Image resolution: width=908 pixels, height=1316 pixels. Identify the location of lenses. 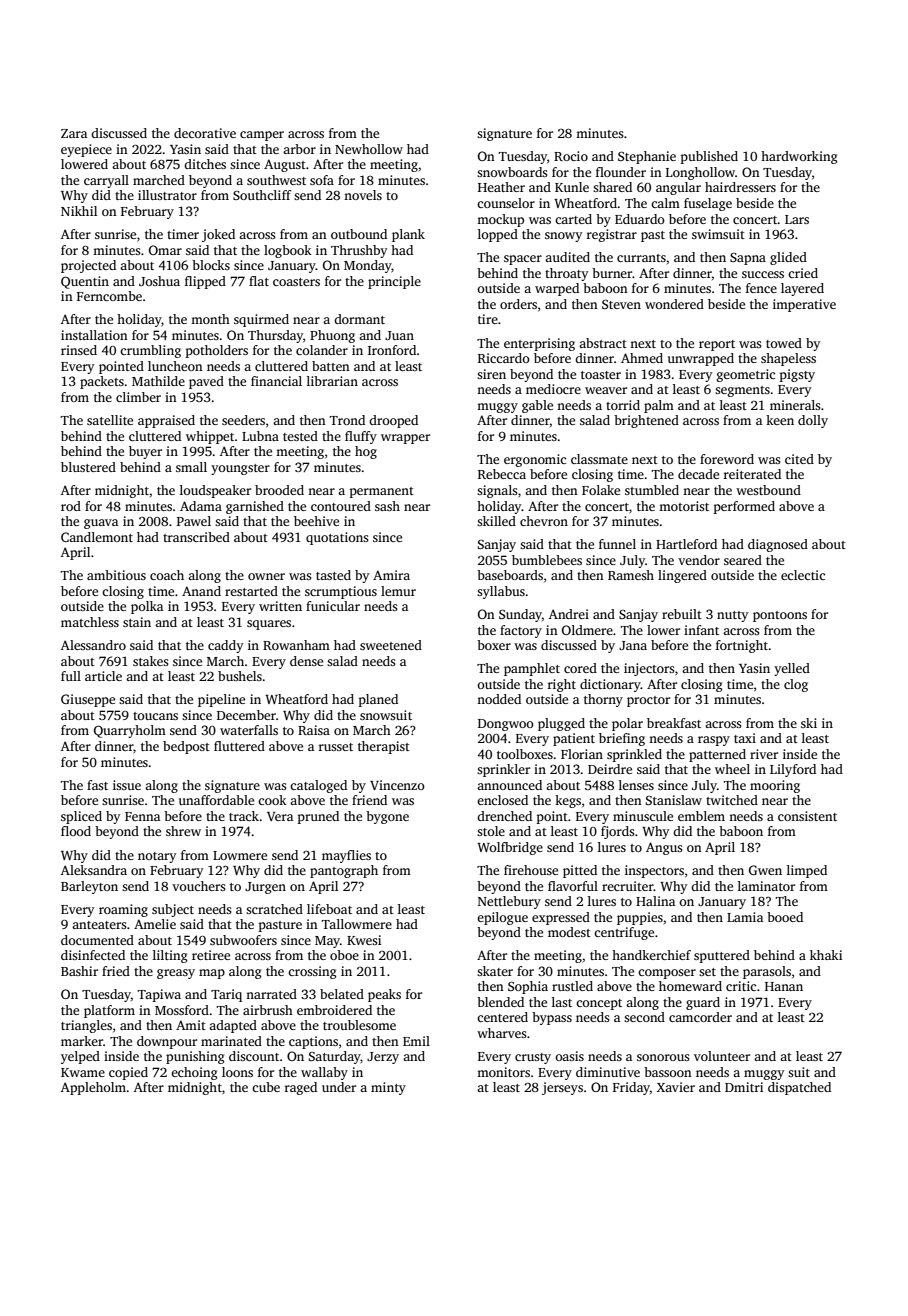
(636, 785).
